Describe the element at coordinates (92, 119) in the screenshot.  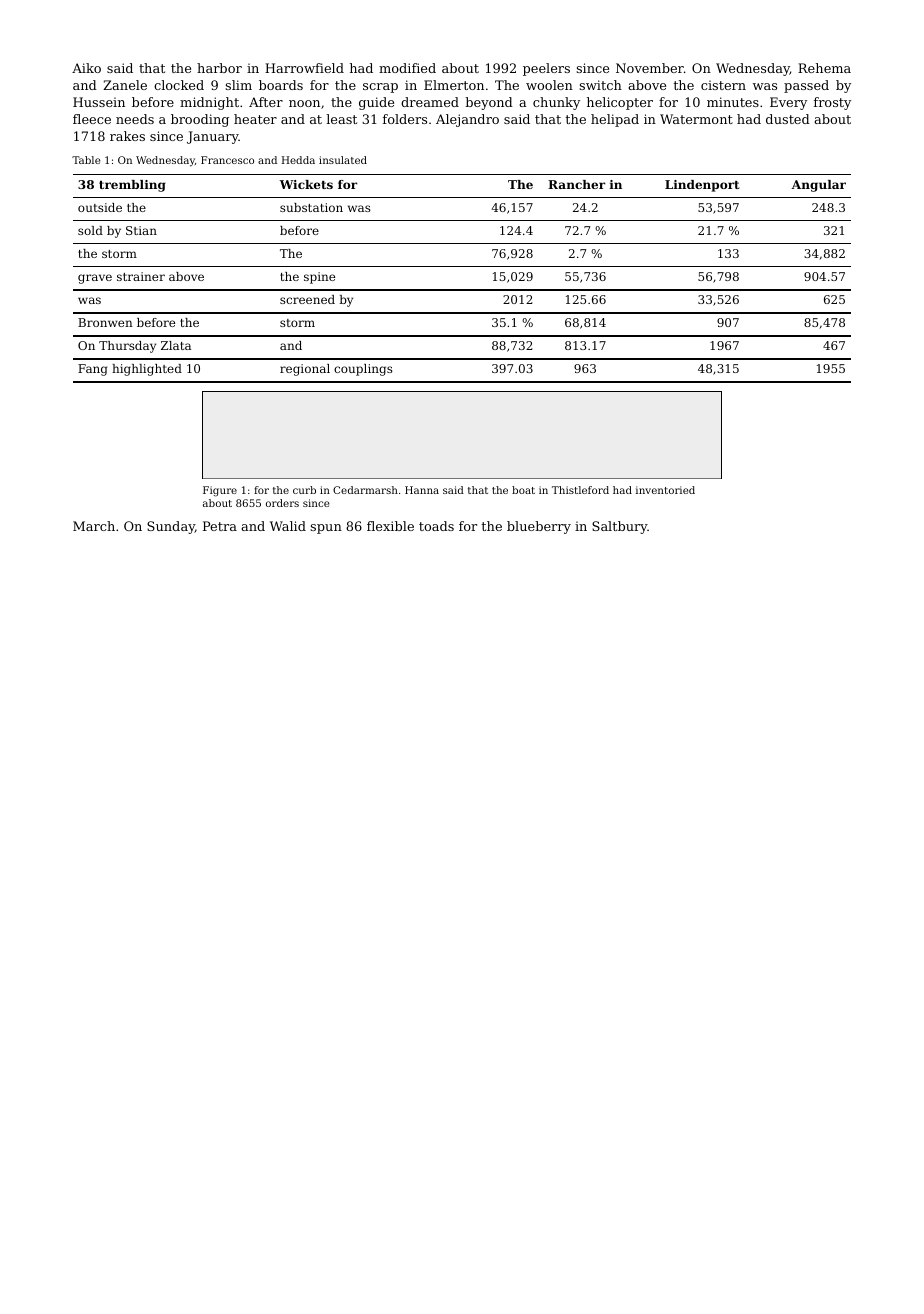
I see `fleece` at that location.
